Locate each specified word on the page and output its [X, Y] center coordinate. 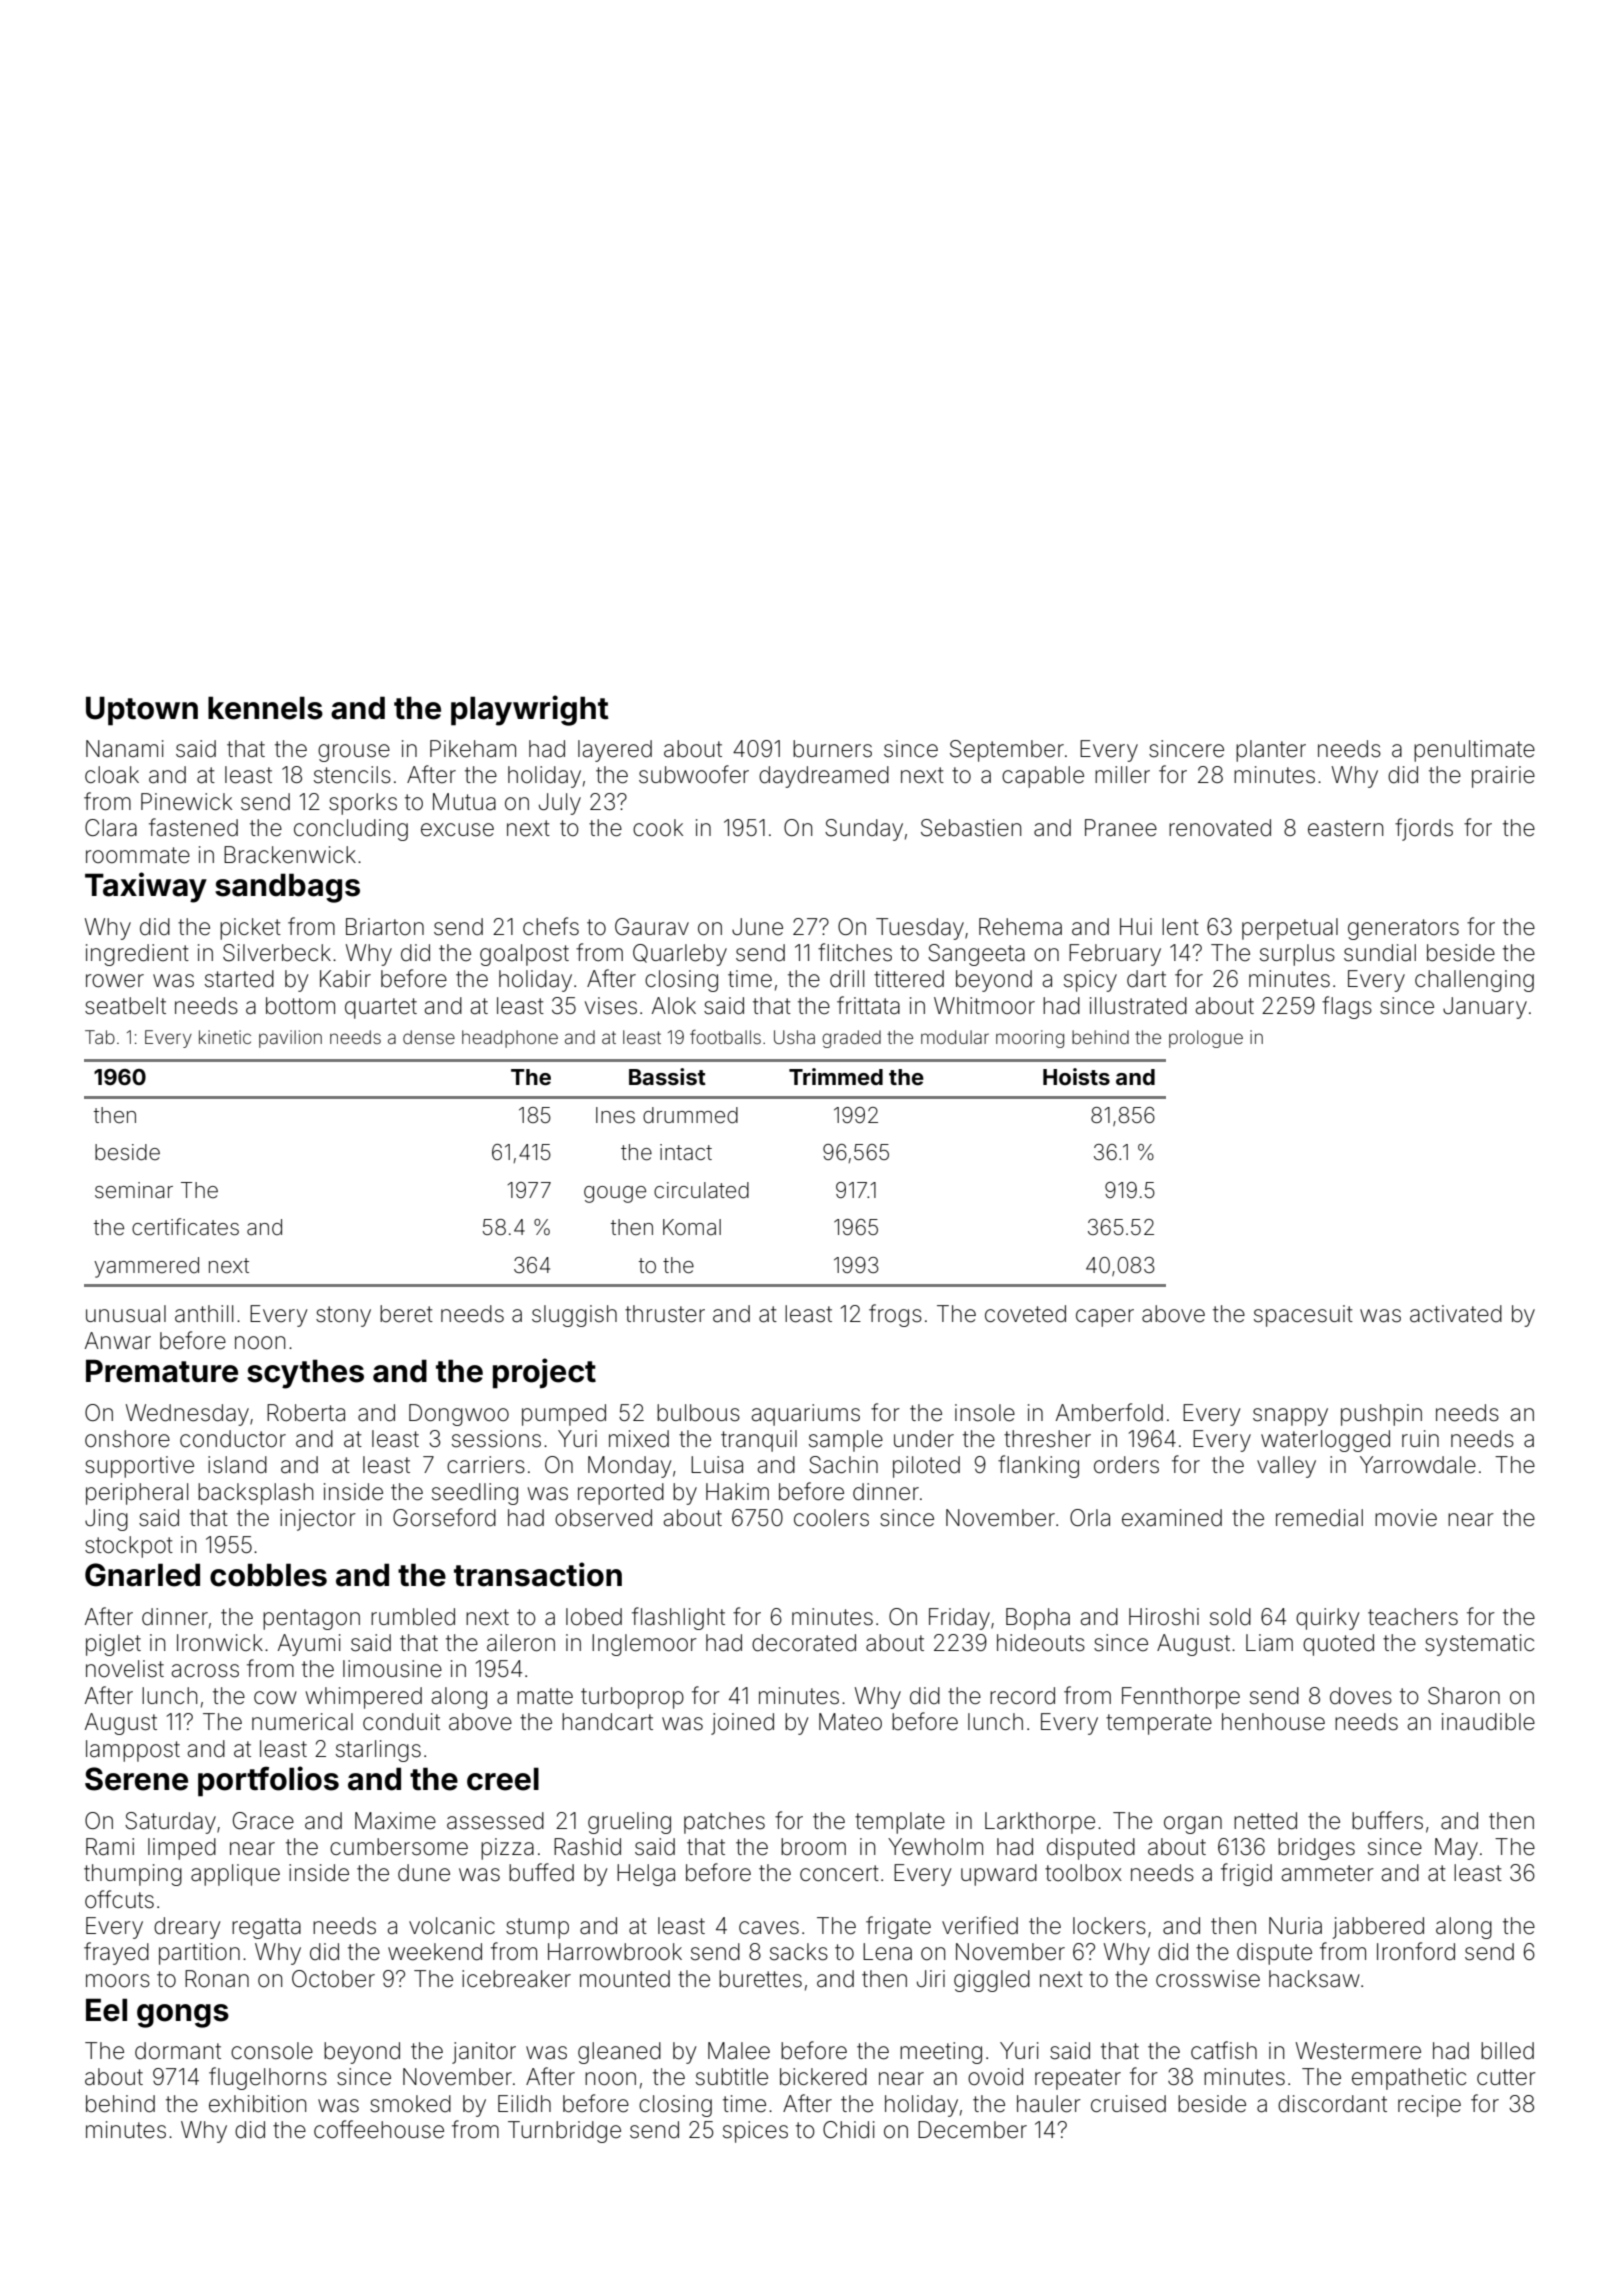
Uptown [142, 711]
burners [832, 749]
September [1007, 751]
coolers [831, 1518]
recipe [1429, 2106]
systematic [1480, 1645]
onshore [127, 1439]
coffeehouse [379, 2129]
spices [755, 2132]
